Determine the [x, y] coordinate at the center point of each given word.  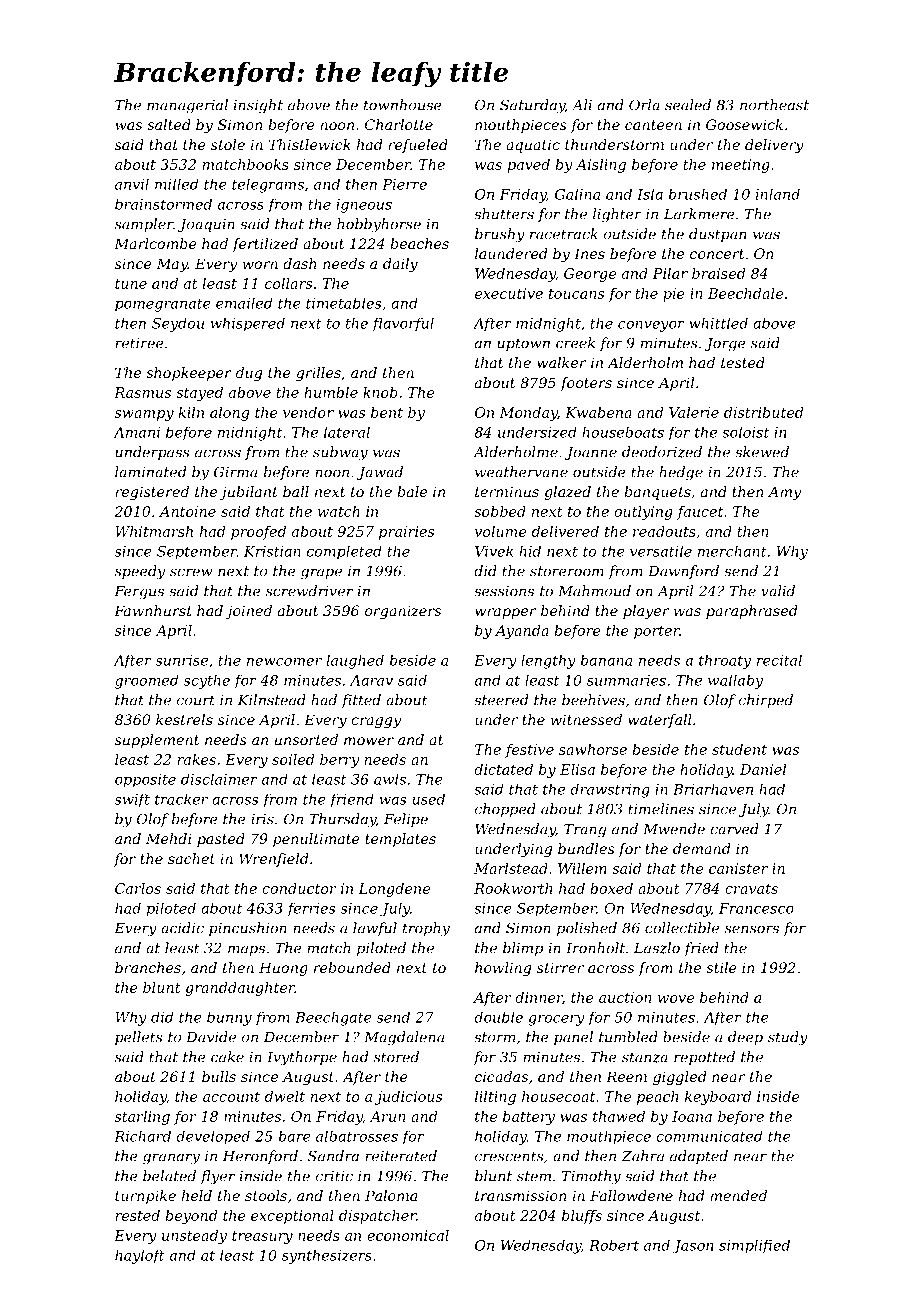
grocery [556, 1020]
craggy [376, 722]
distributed [763, 412]
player [646, 612]
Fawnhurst [153, 610]
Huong [283, 969]
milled [176, 184]
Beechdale [745, 293]
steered [501, 700]
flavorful [403, 324]
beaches [419, 243]
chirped [766, 701]
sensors [752, 929]
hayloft [140, 1257]
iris [262, 819]
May [172, 265]
